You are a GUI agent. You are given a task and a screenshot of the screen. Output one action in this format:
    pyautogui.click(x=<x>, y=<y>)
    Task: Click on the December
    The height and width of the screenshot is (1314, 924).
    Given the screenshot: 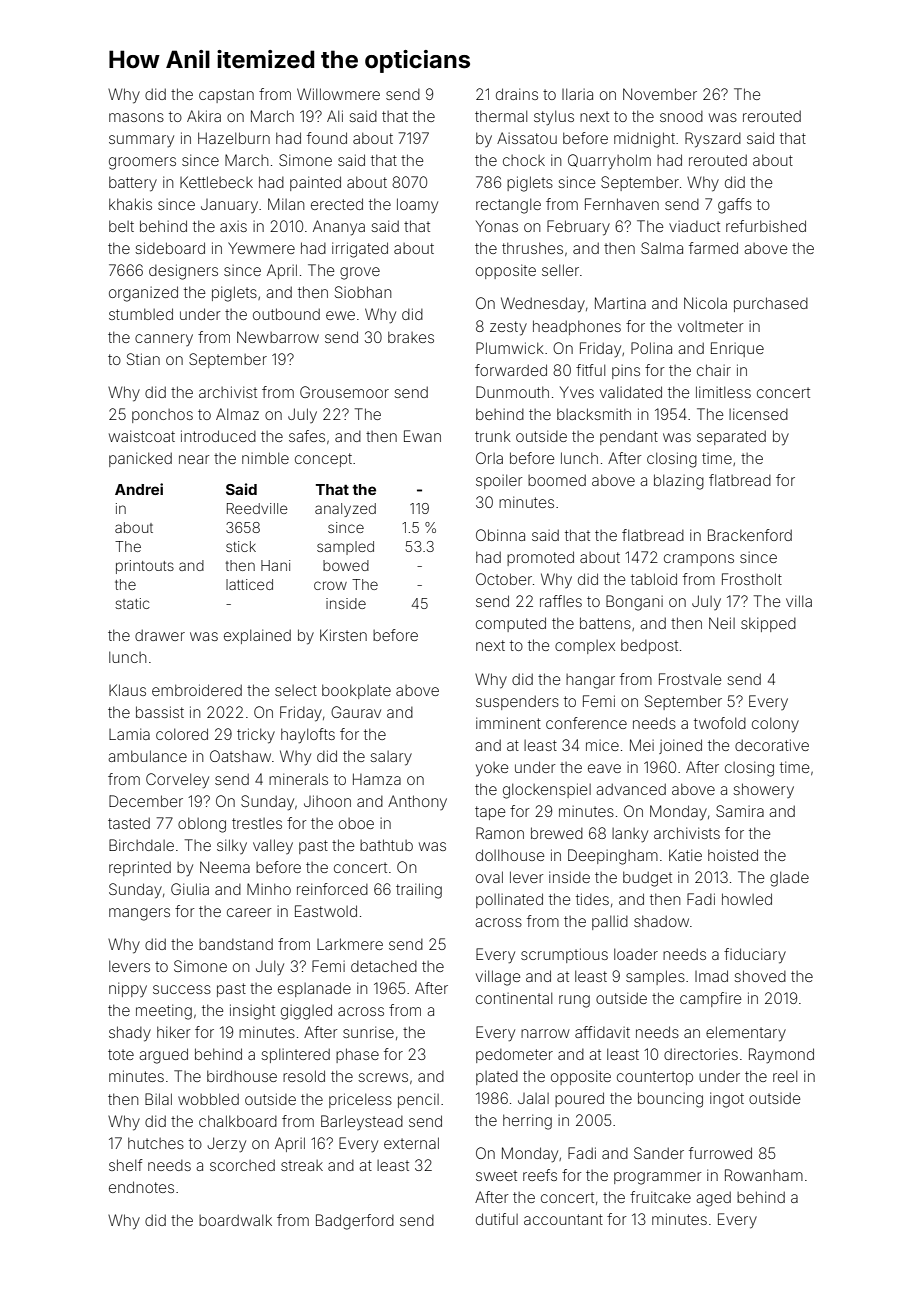 What is the action you would take?
    pyautogui.click(x=146, y=801)
